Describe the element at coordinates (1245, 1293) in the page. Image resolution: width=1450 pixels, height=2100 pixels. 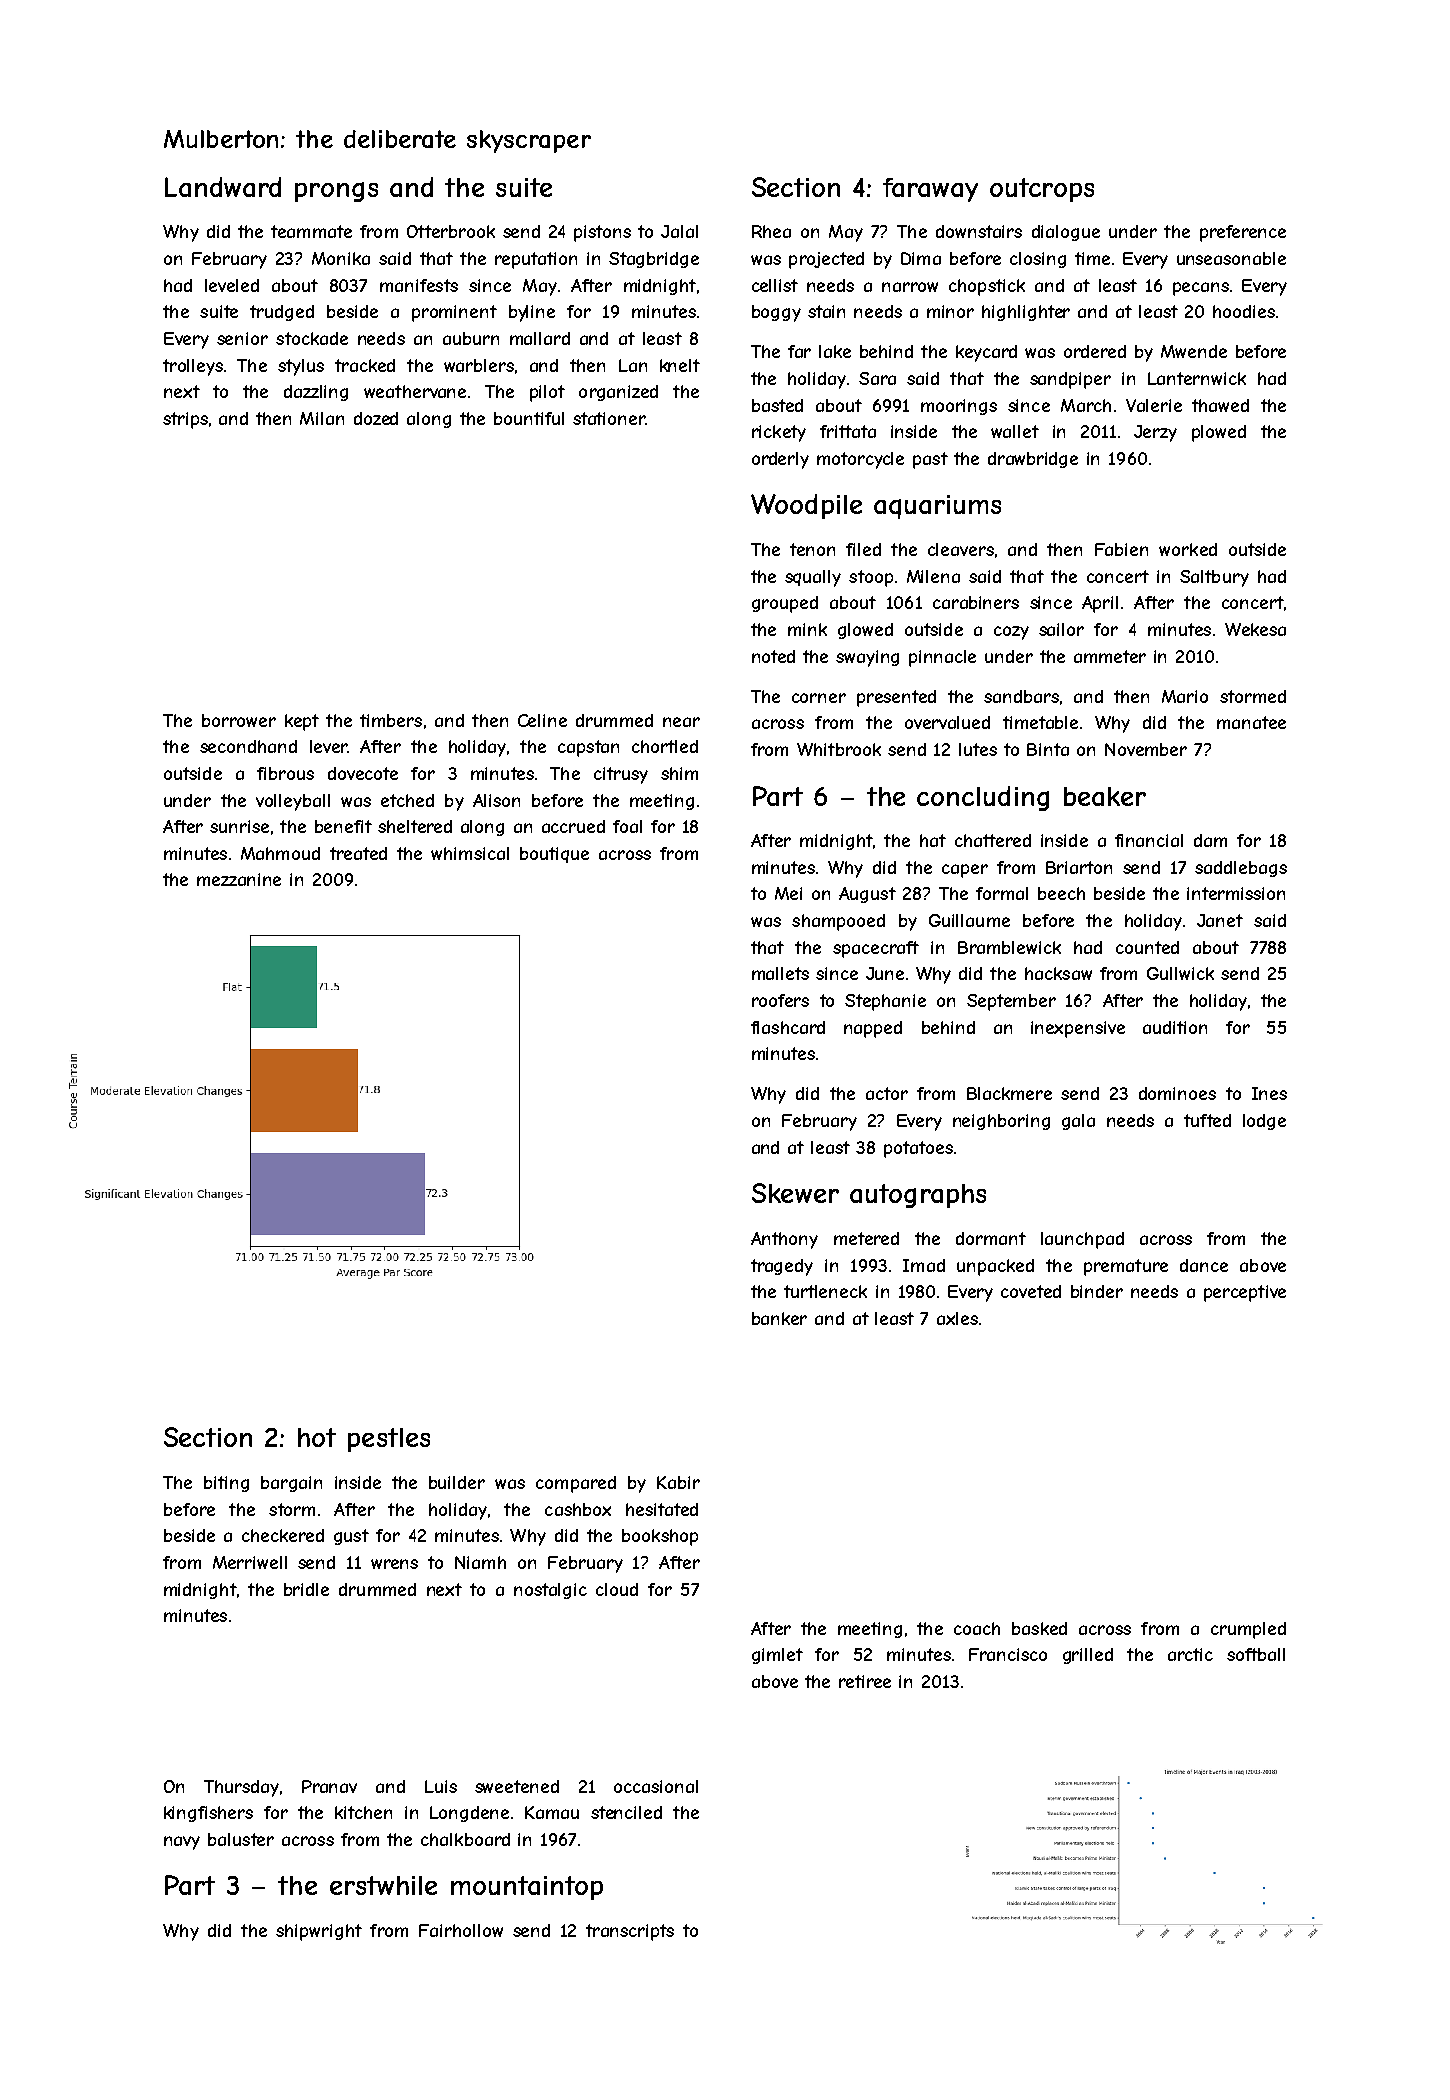
I see `perceptive` at that location.
